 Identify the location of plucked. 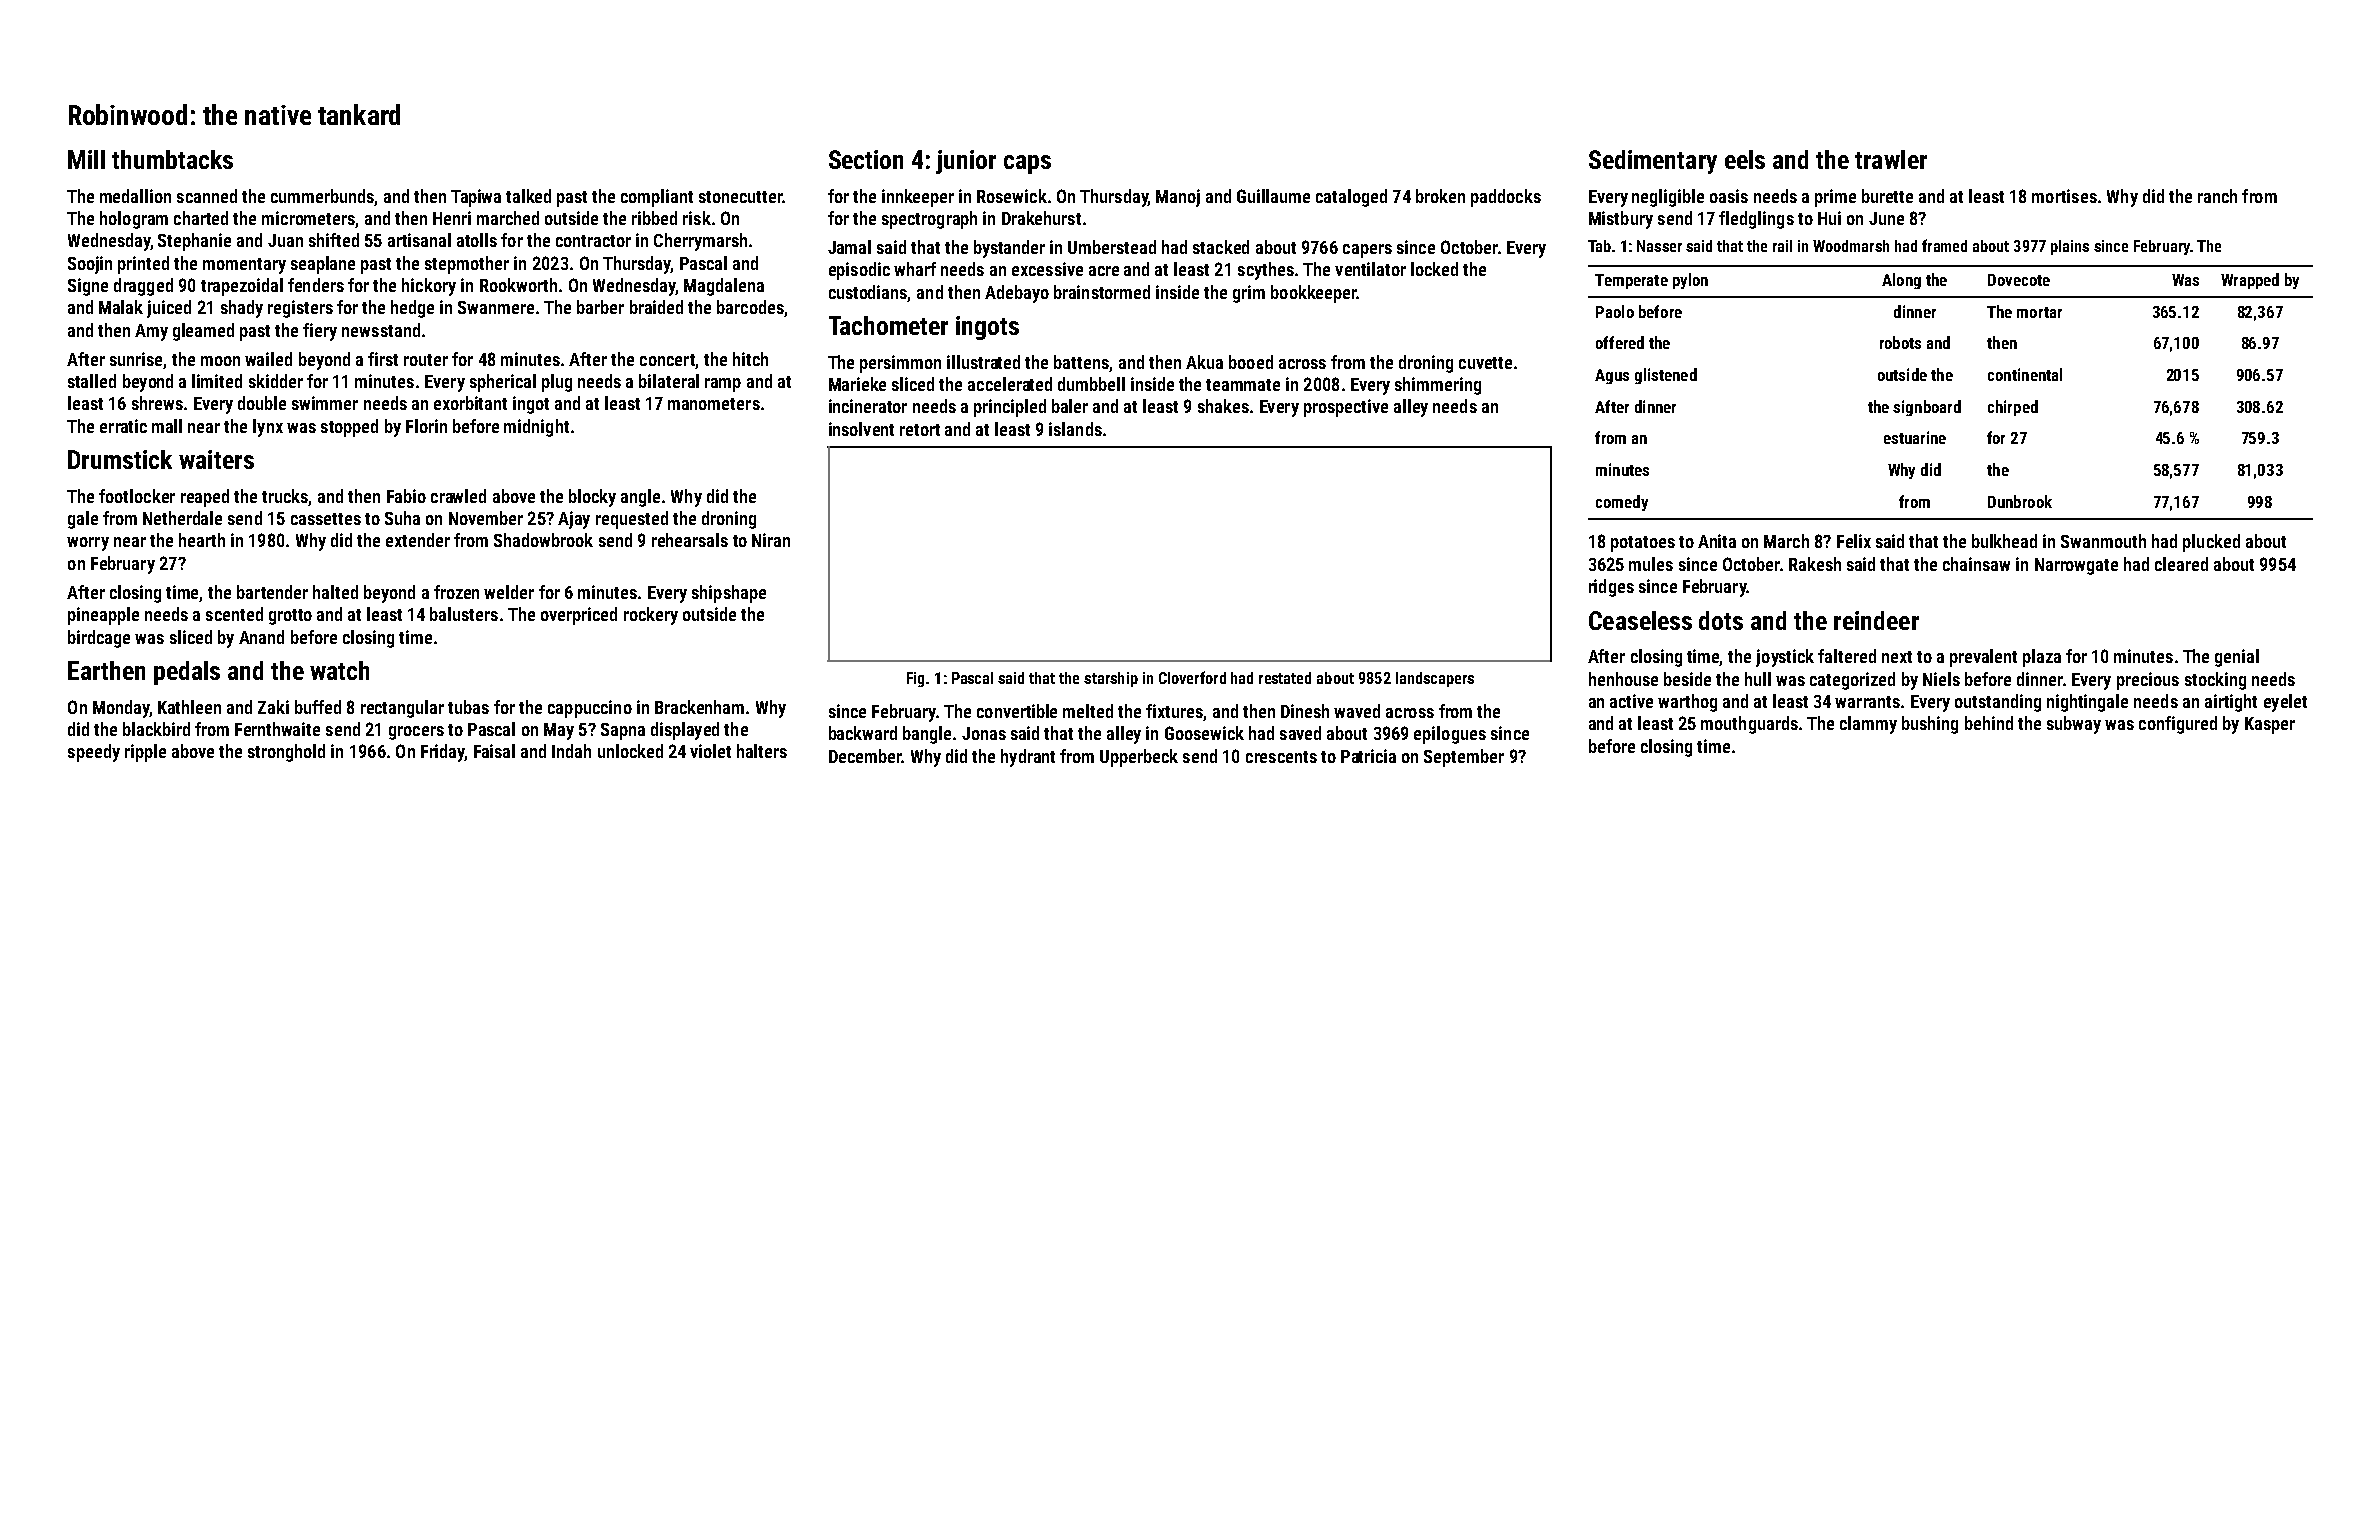
(2211, 543).
